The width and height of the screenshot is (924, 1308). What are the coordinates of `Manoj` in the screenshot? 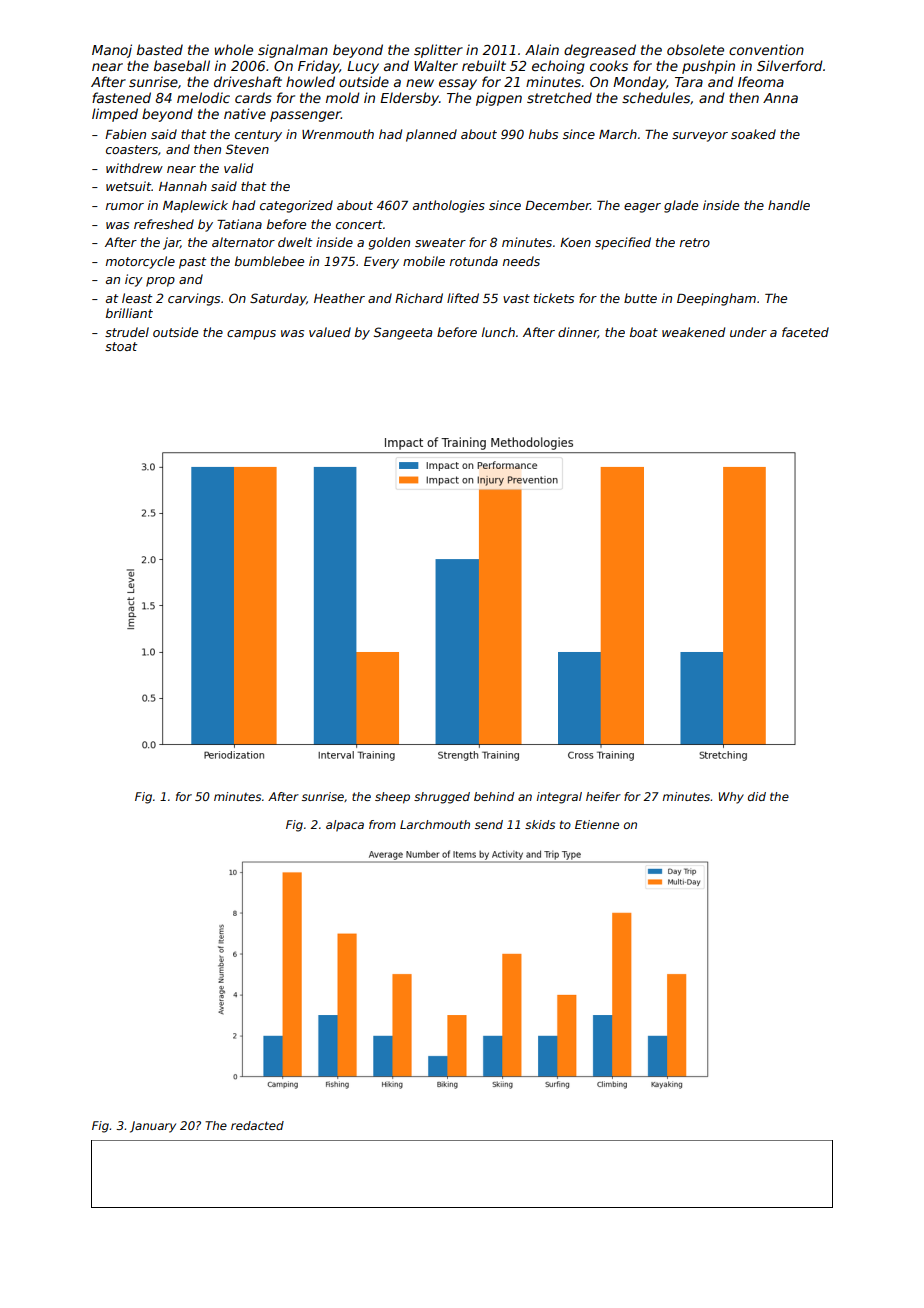 It's located at (112, 51).
